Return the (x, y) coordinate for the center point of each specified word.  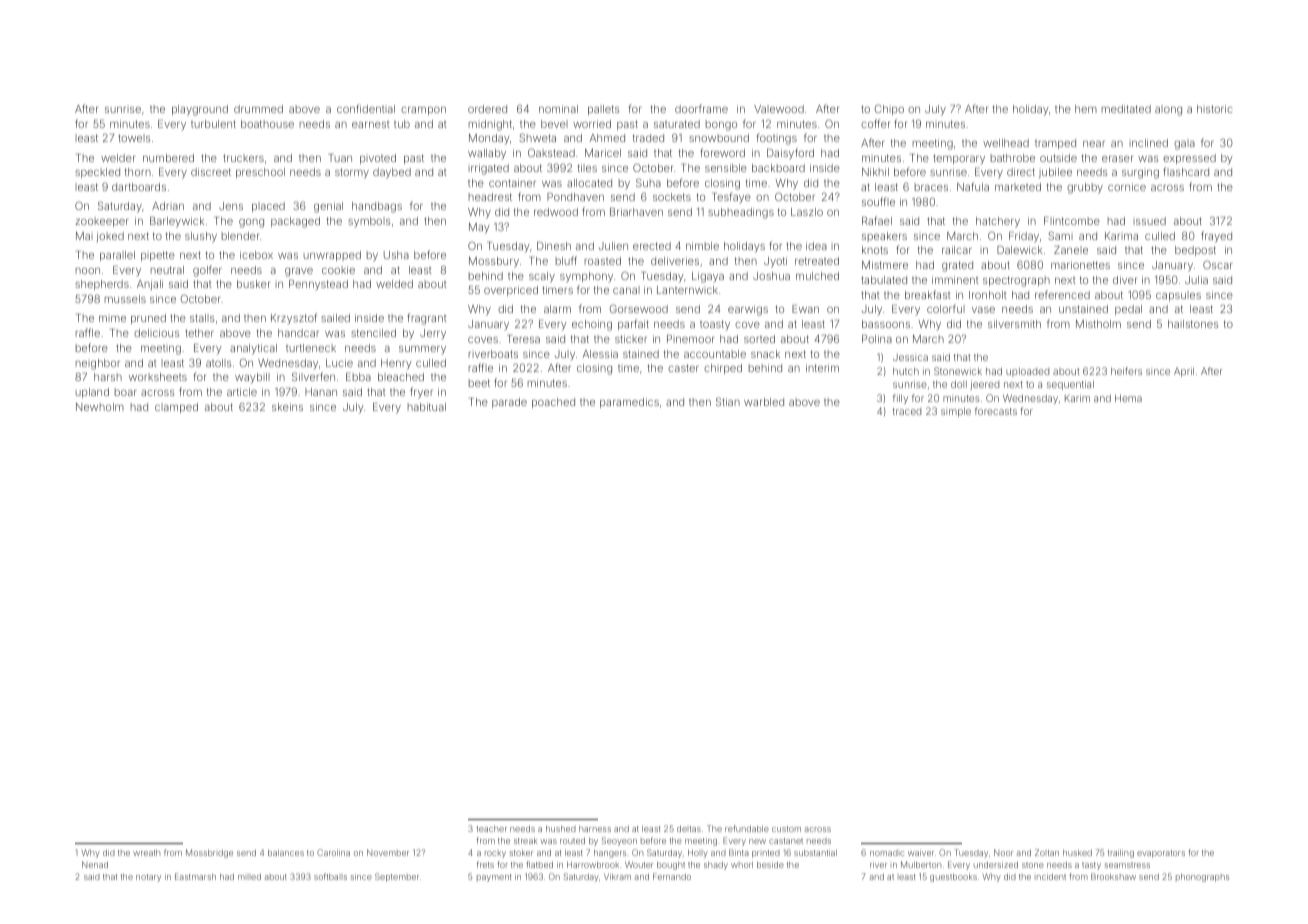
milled (249, 877)
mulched (817, 276)
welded (394, 284)
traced (907, 411)
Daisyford (790, 154)
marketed (1018, 187)
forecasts (996, 411)
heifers (1126, 371)
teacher (491, 829)
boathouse (267, 124)
